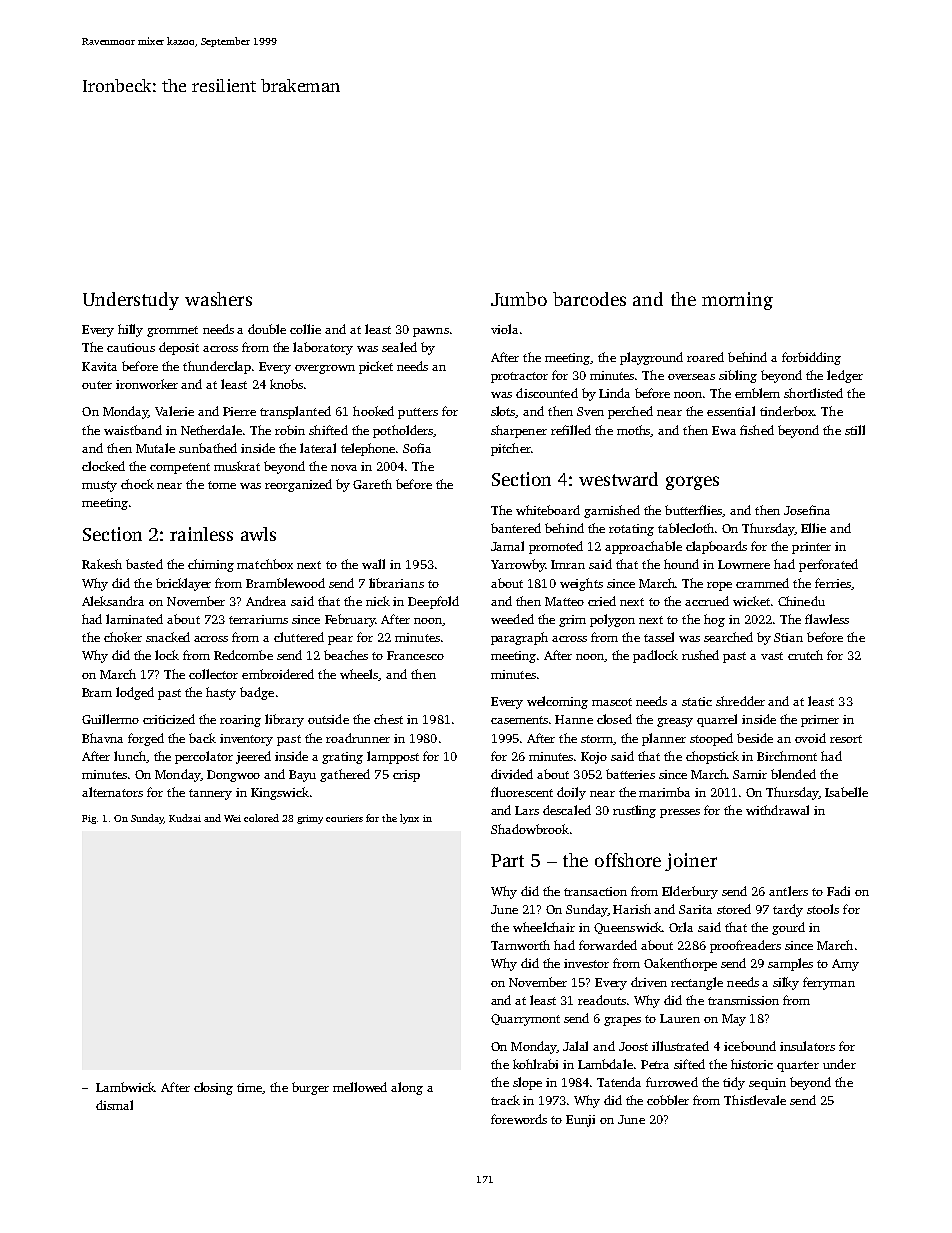  Describe the element at coordinates (681, 927) in the screenshot. I see `Orla` at that location.
